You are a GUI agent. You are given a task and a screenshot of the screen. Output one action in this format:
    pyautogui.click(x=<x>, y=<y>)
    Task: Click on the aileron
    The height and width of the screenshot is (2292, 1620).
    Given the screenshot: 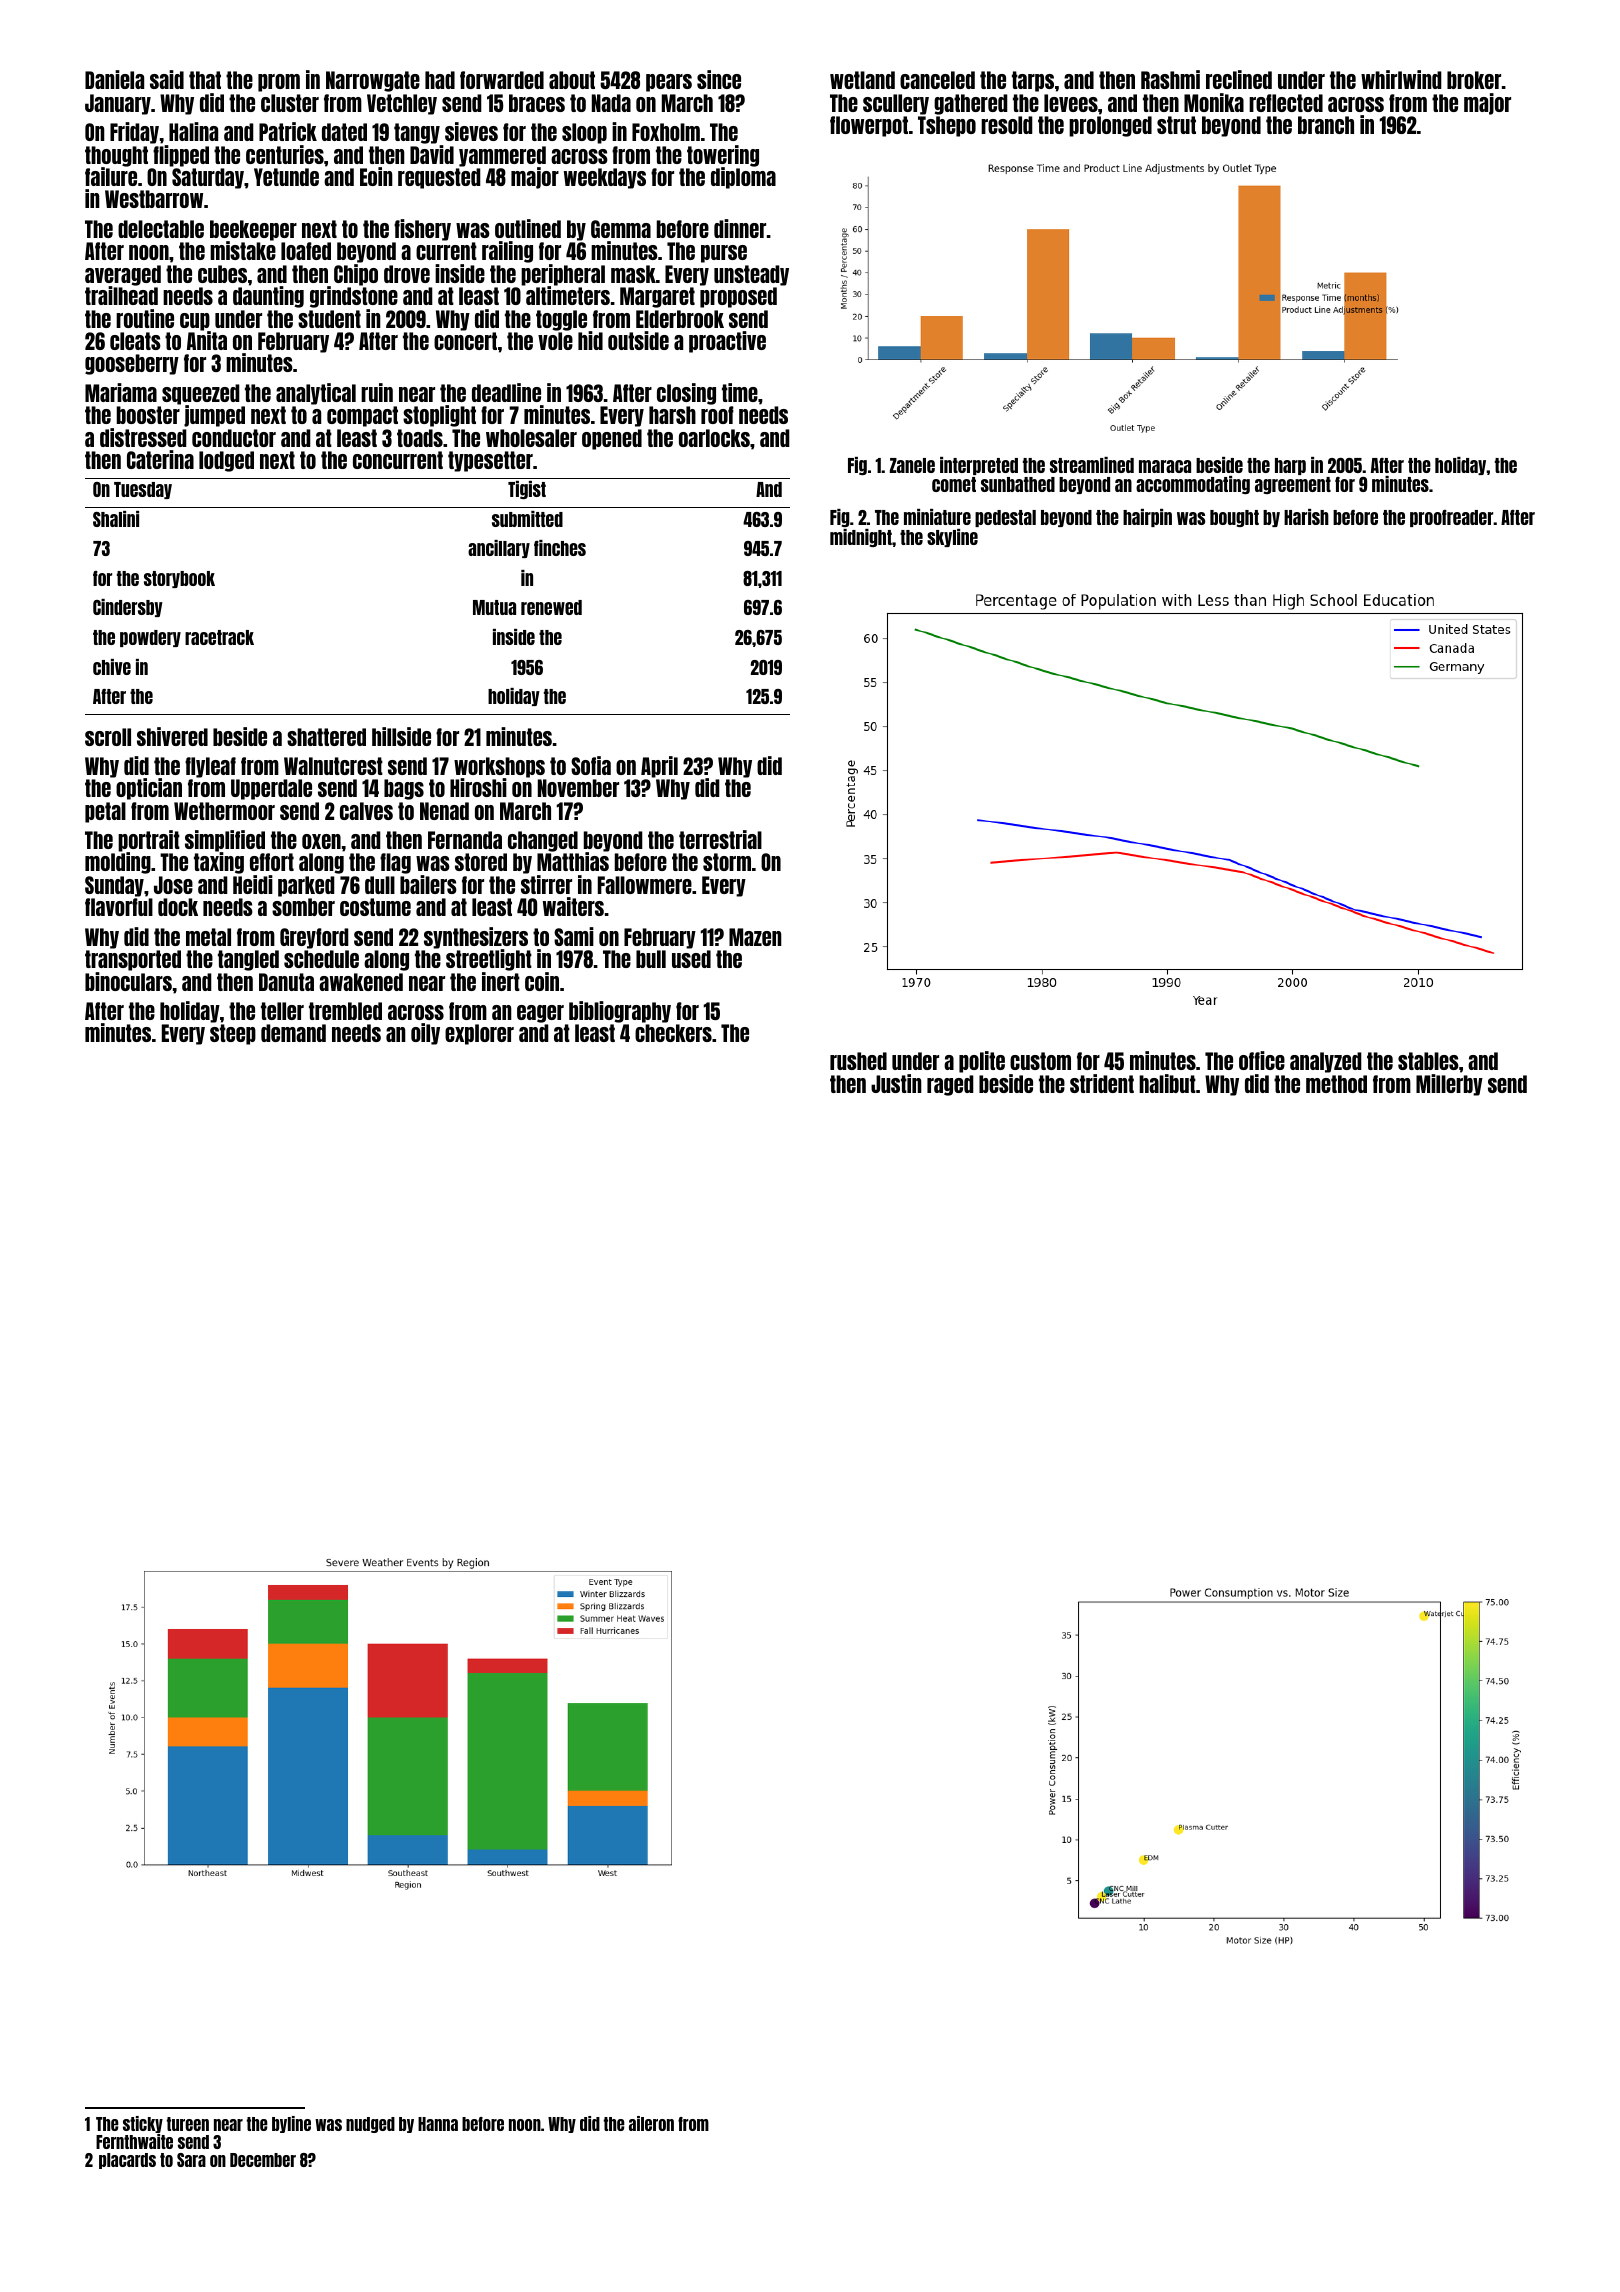 What is the action you would take?
    pyautogui.click(x=651, y=2123)
